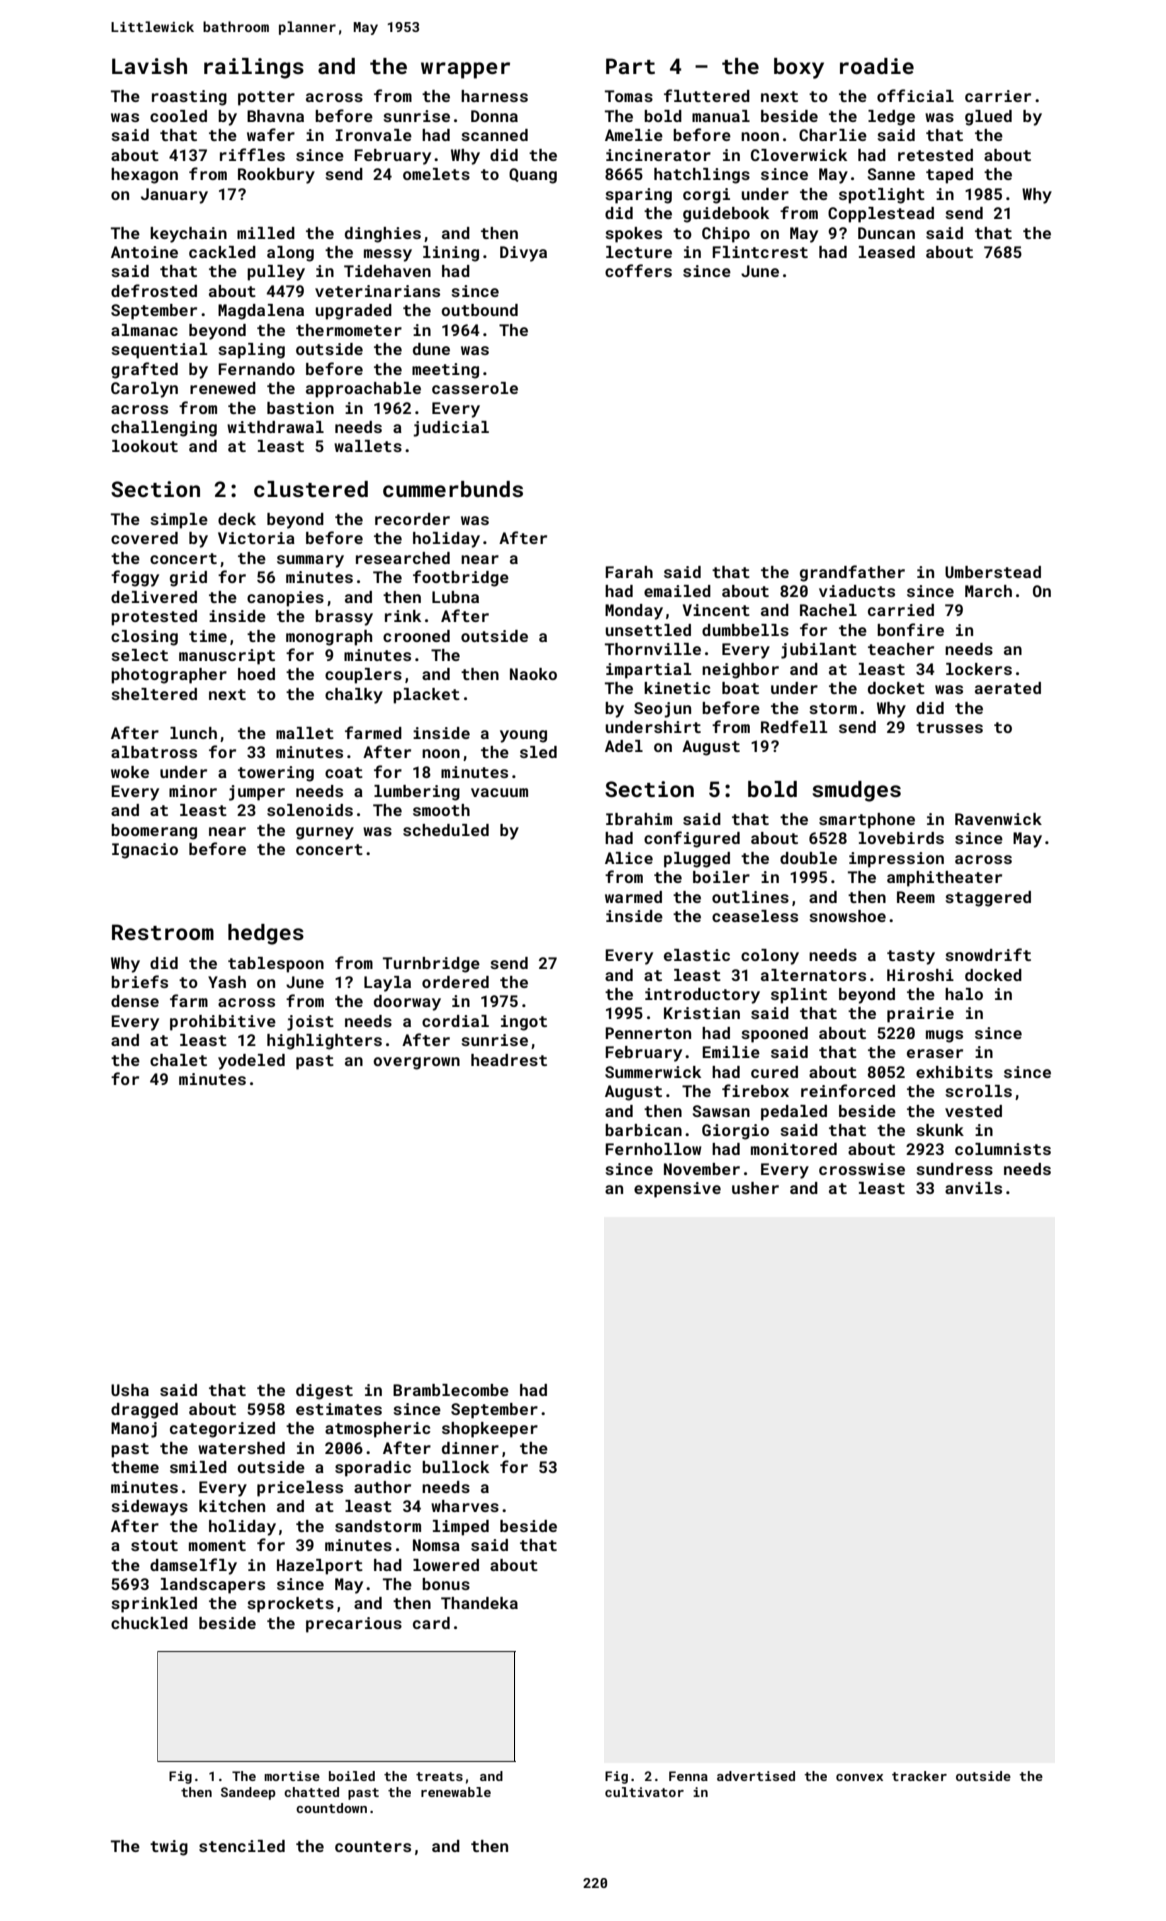 The height and width of the screenshot is (1921, 1166). Describe the element at coordinates (755, 1188) in the screenshot. I see `usher` at that location.
